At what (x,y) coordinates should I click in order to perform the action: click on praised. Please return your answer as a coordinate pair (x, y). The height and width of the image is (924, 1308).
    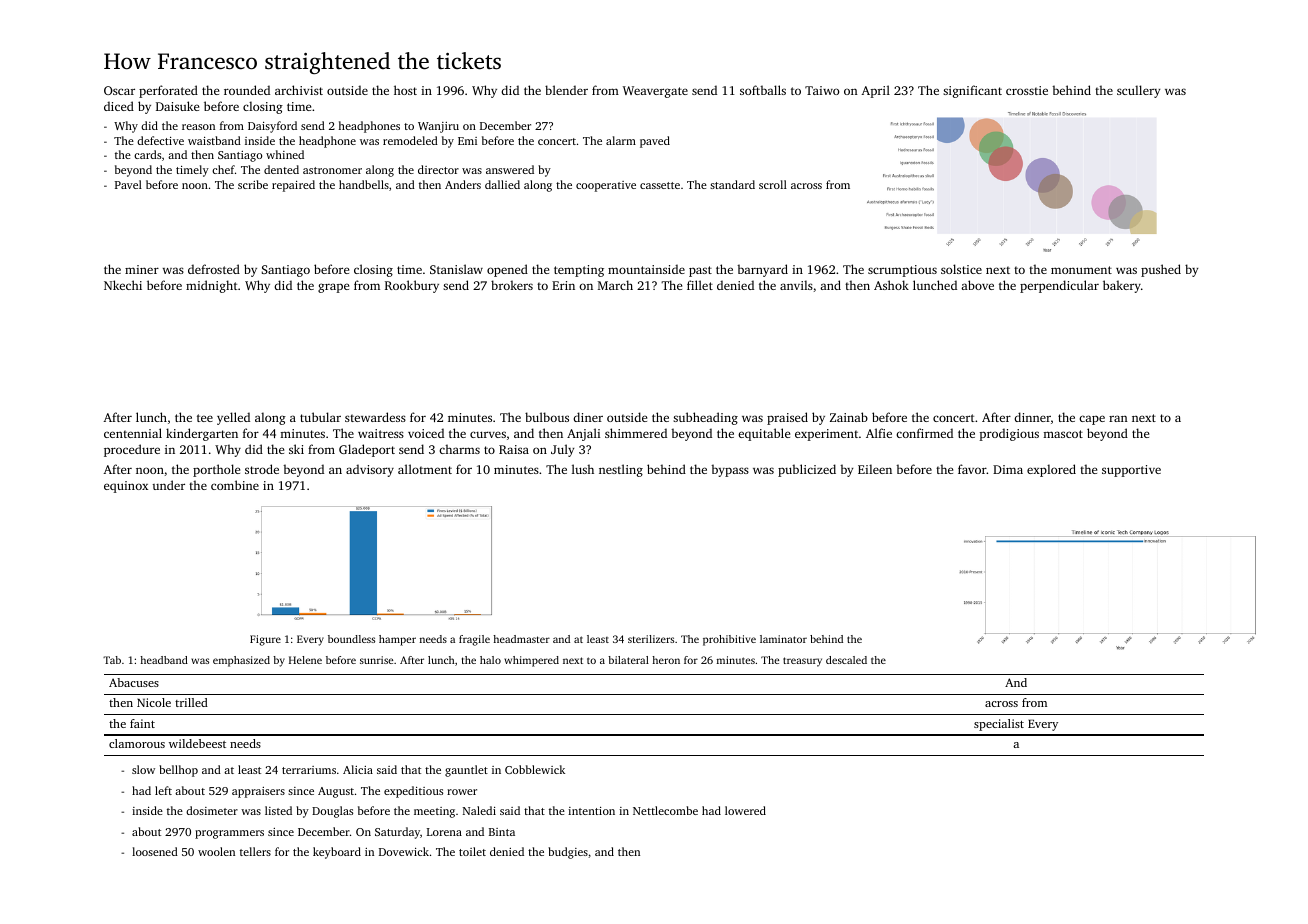
    Looking at the image, I should click on (787, 418).
